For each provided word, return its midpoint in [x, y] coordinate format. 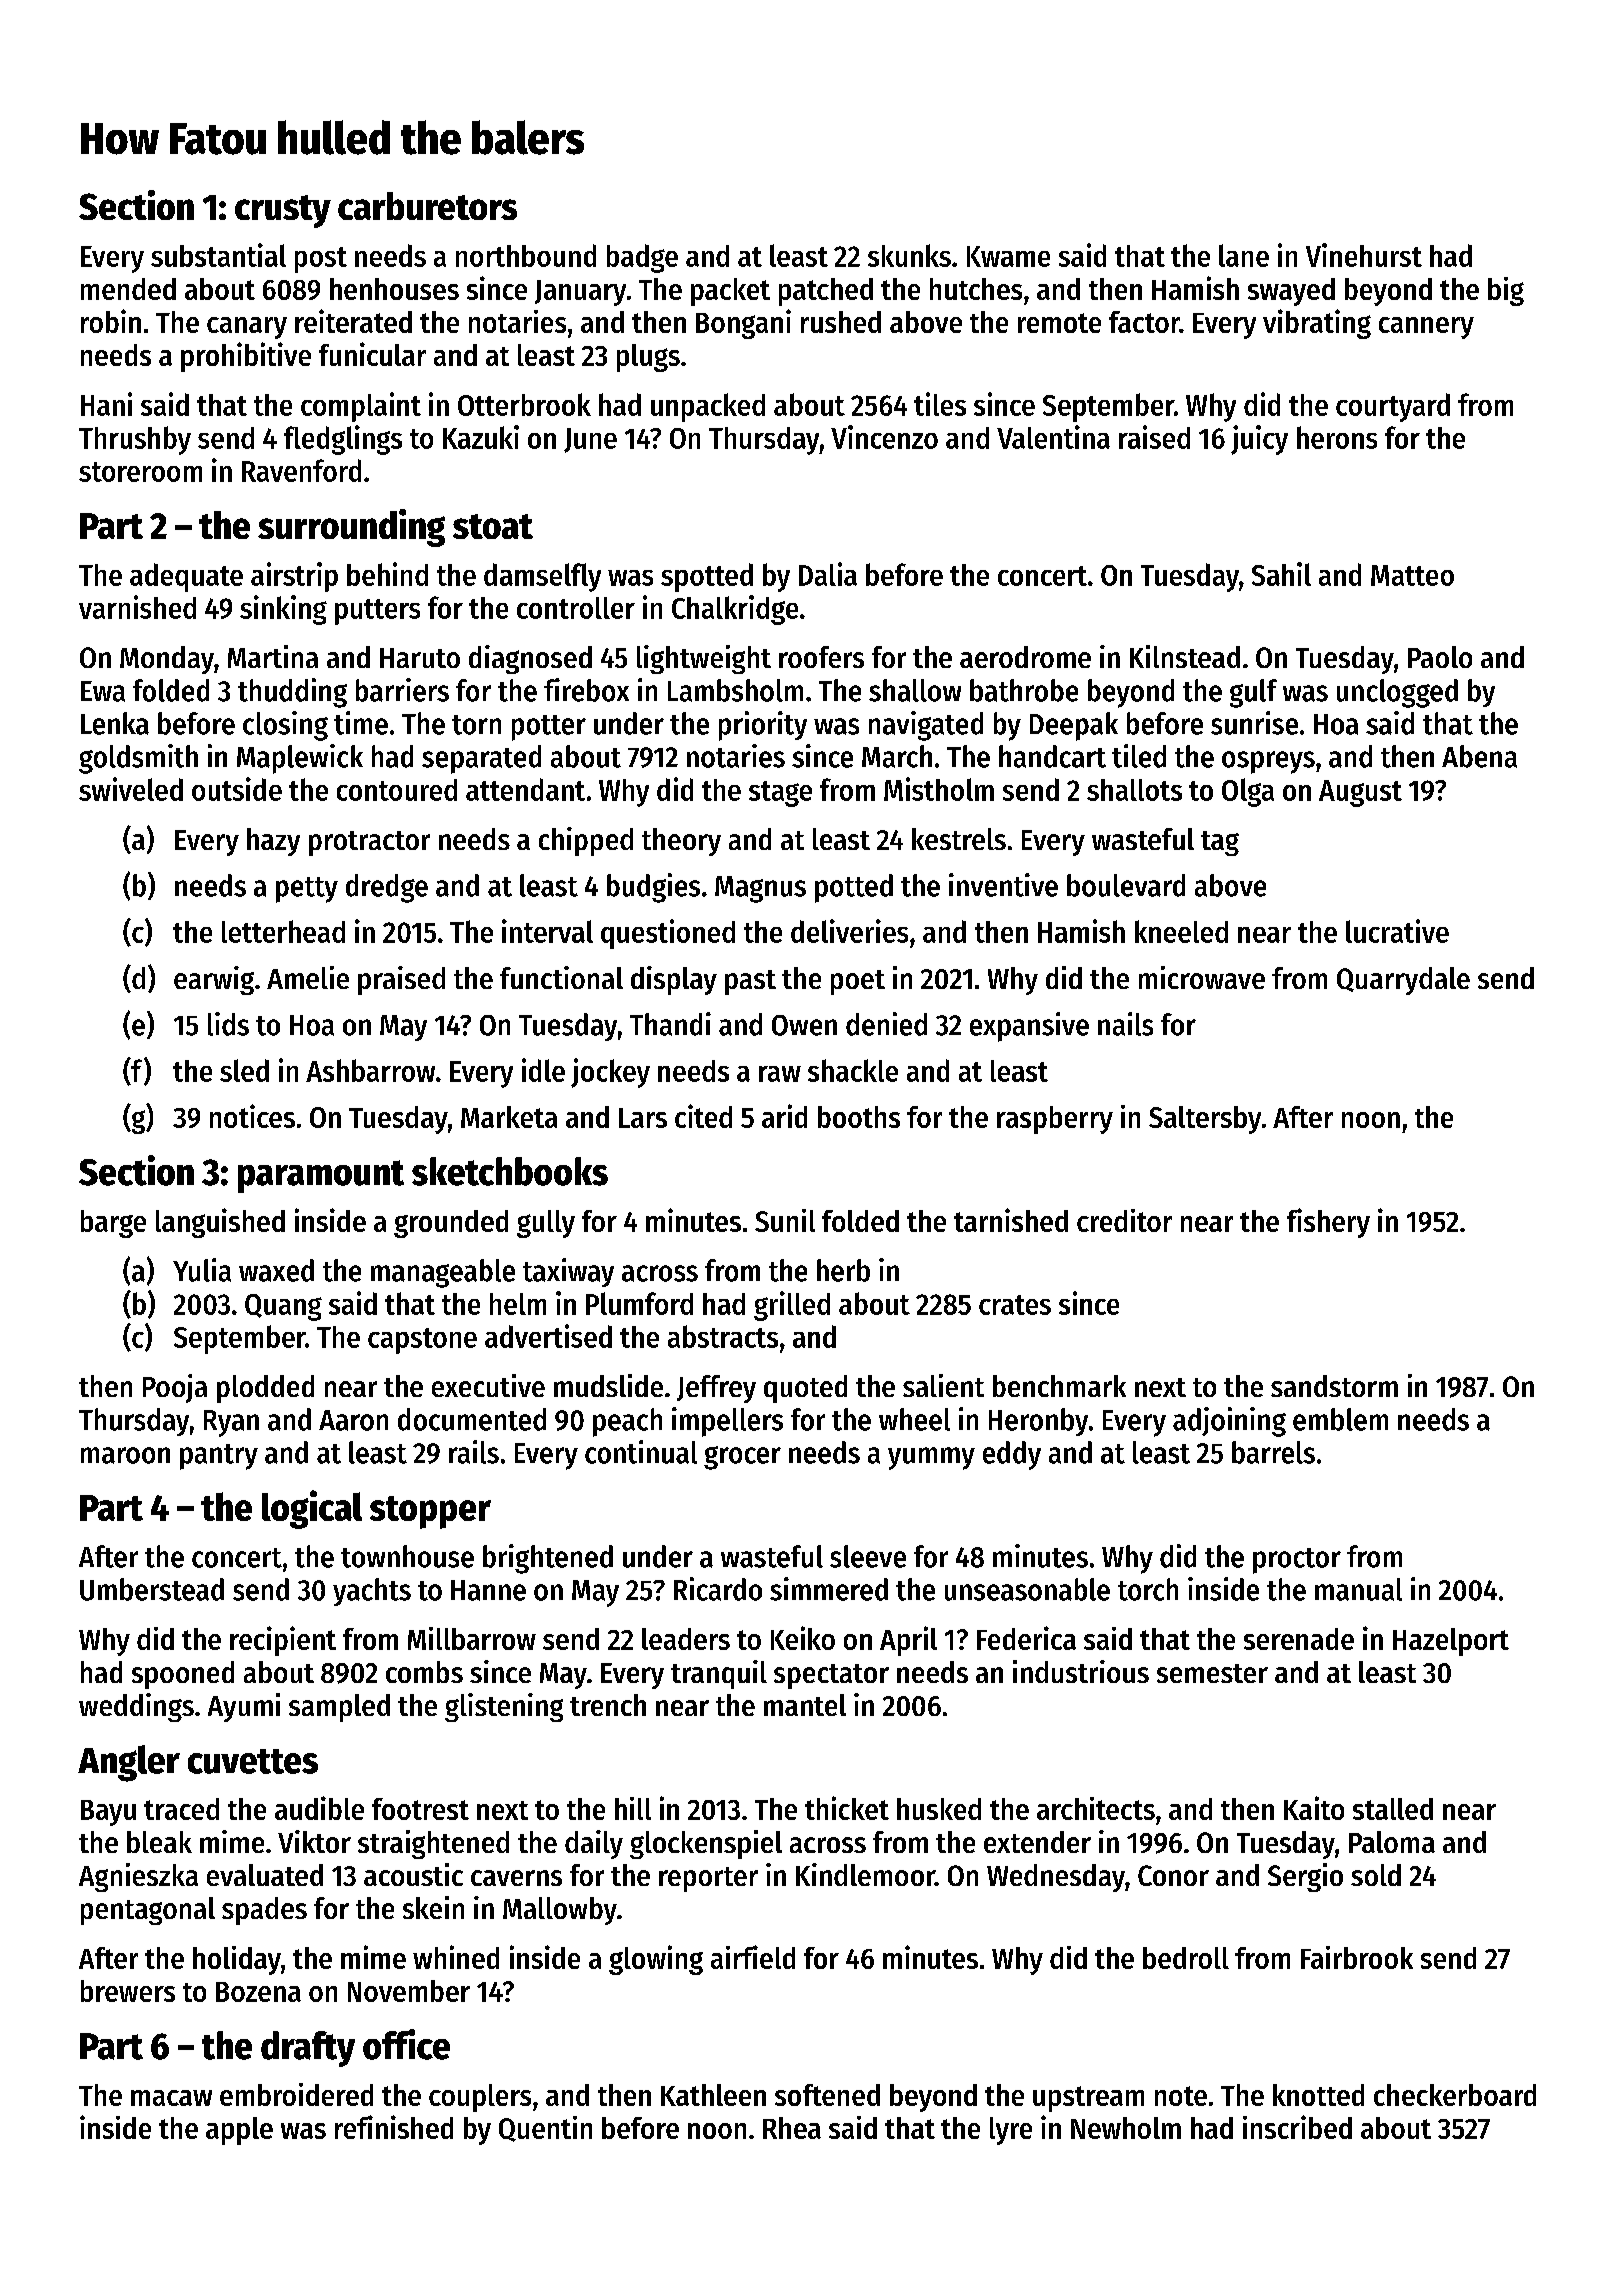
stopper [430, 1512]
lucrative [1397, 931]
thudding [292, 693]
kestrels [959, 839]
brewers [128, 1991]
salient [943, 1385]
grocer [742, 1458]
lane [1244, 255]
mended [128, 289]
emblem [1340, 1419]
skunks [909, 255]
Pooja [175, 1388]
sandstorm [1334, 1386]
